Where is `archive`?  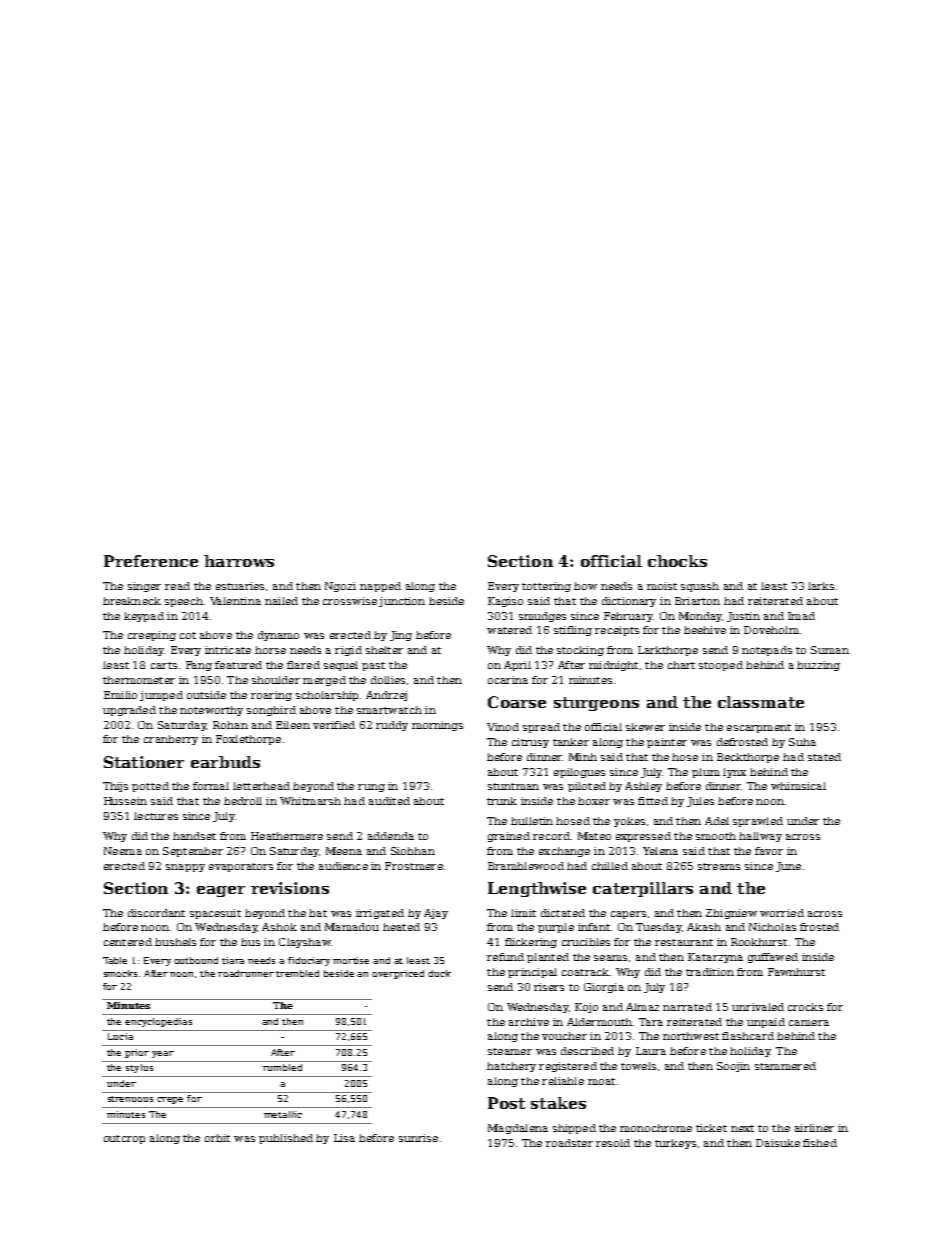 archive is located at coordinates (529, 1022).
